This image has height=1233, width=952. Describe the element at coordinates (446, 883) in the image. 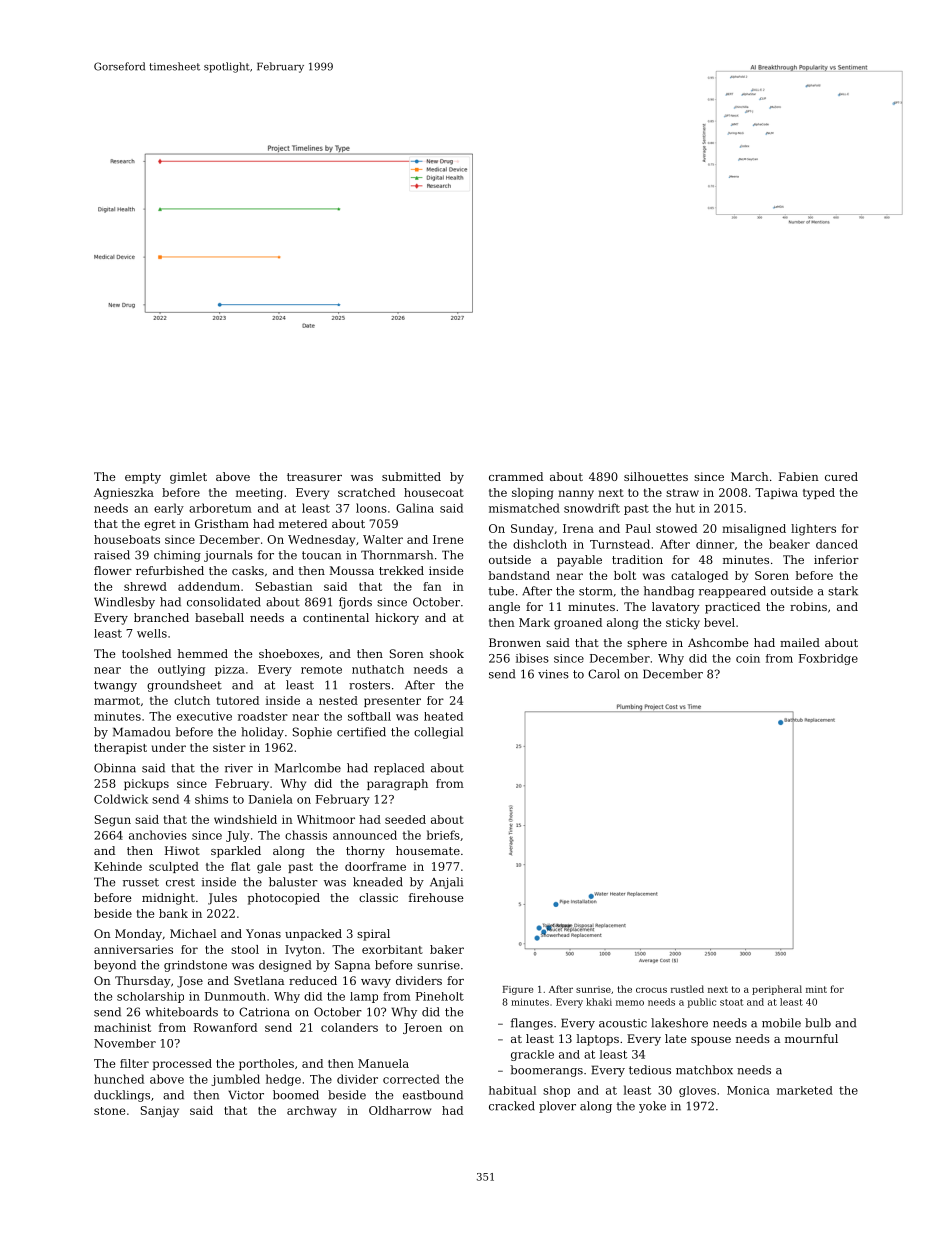

I see `Anjali` at that location.
